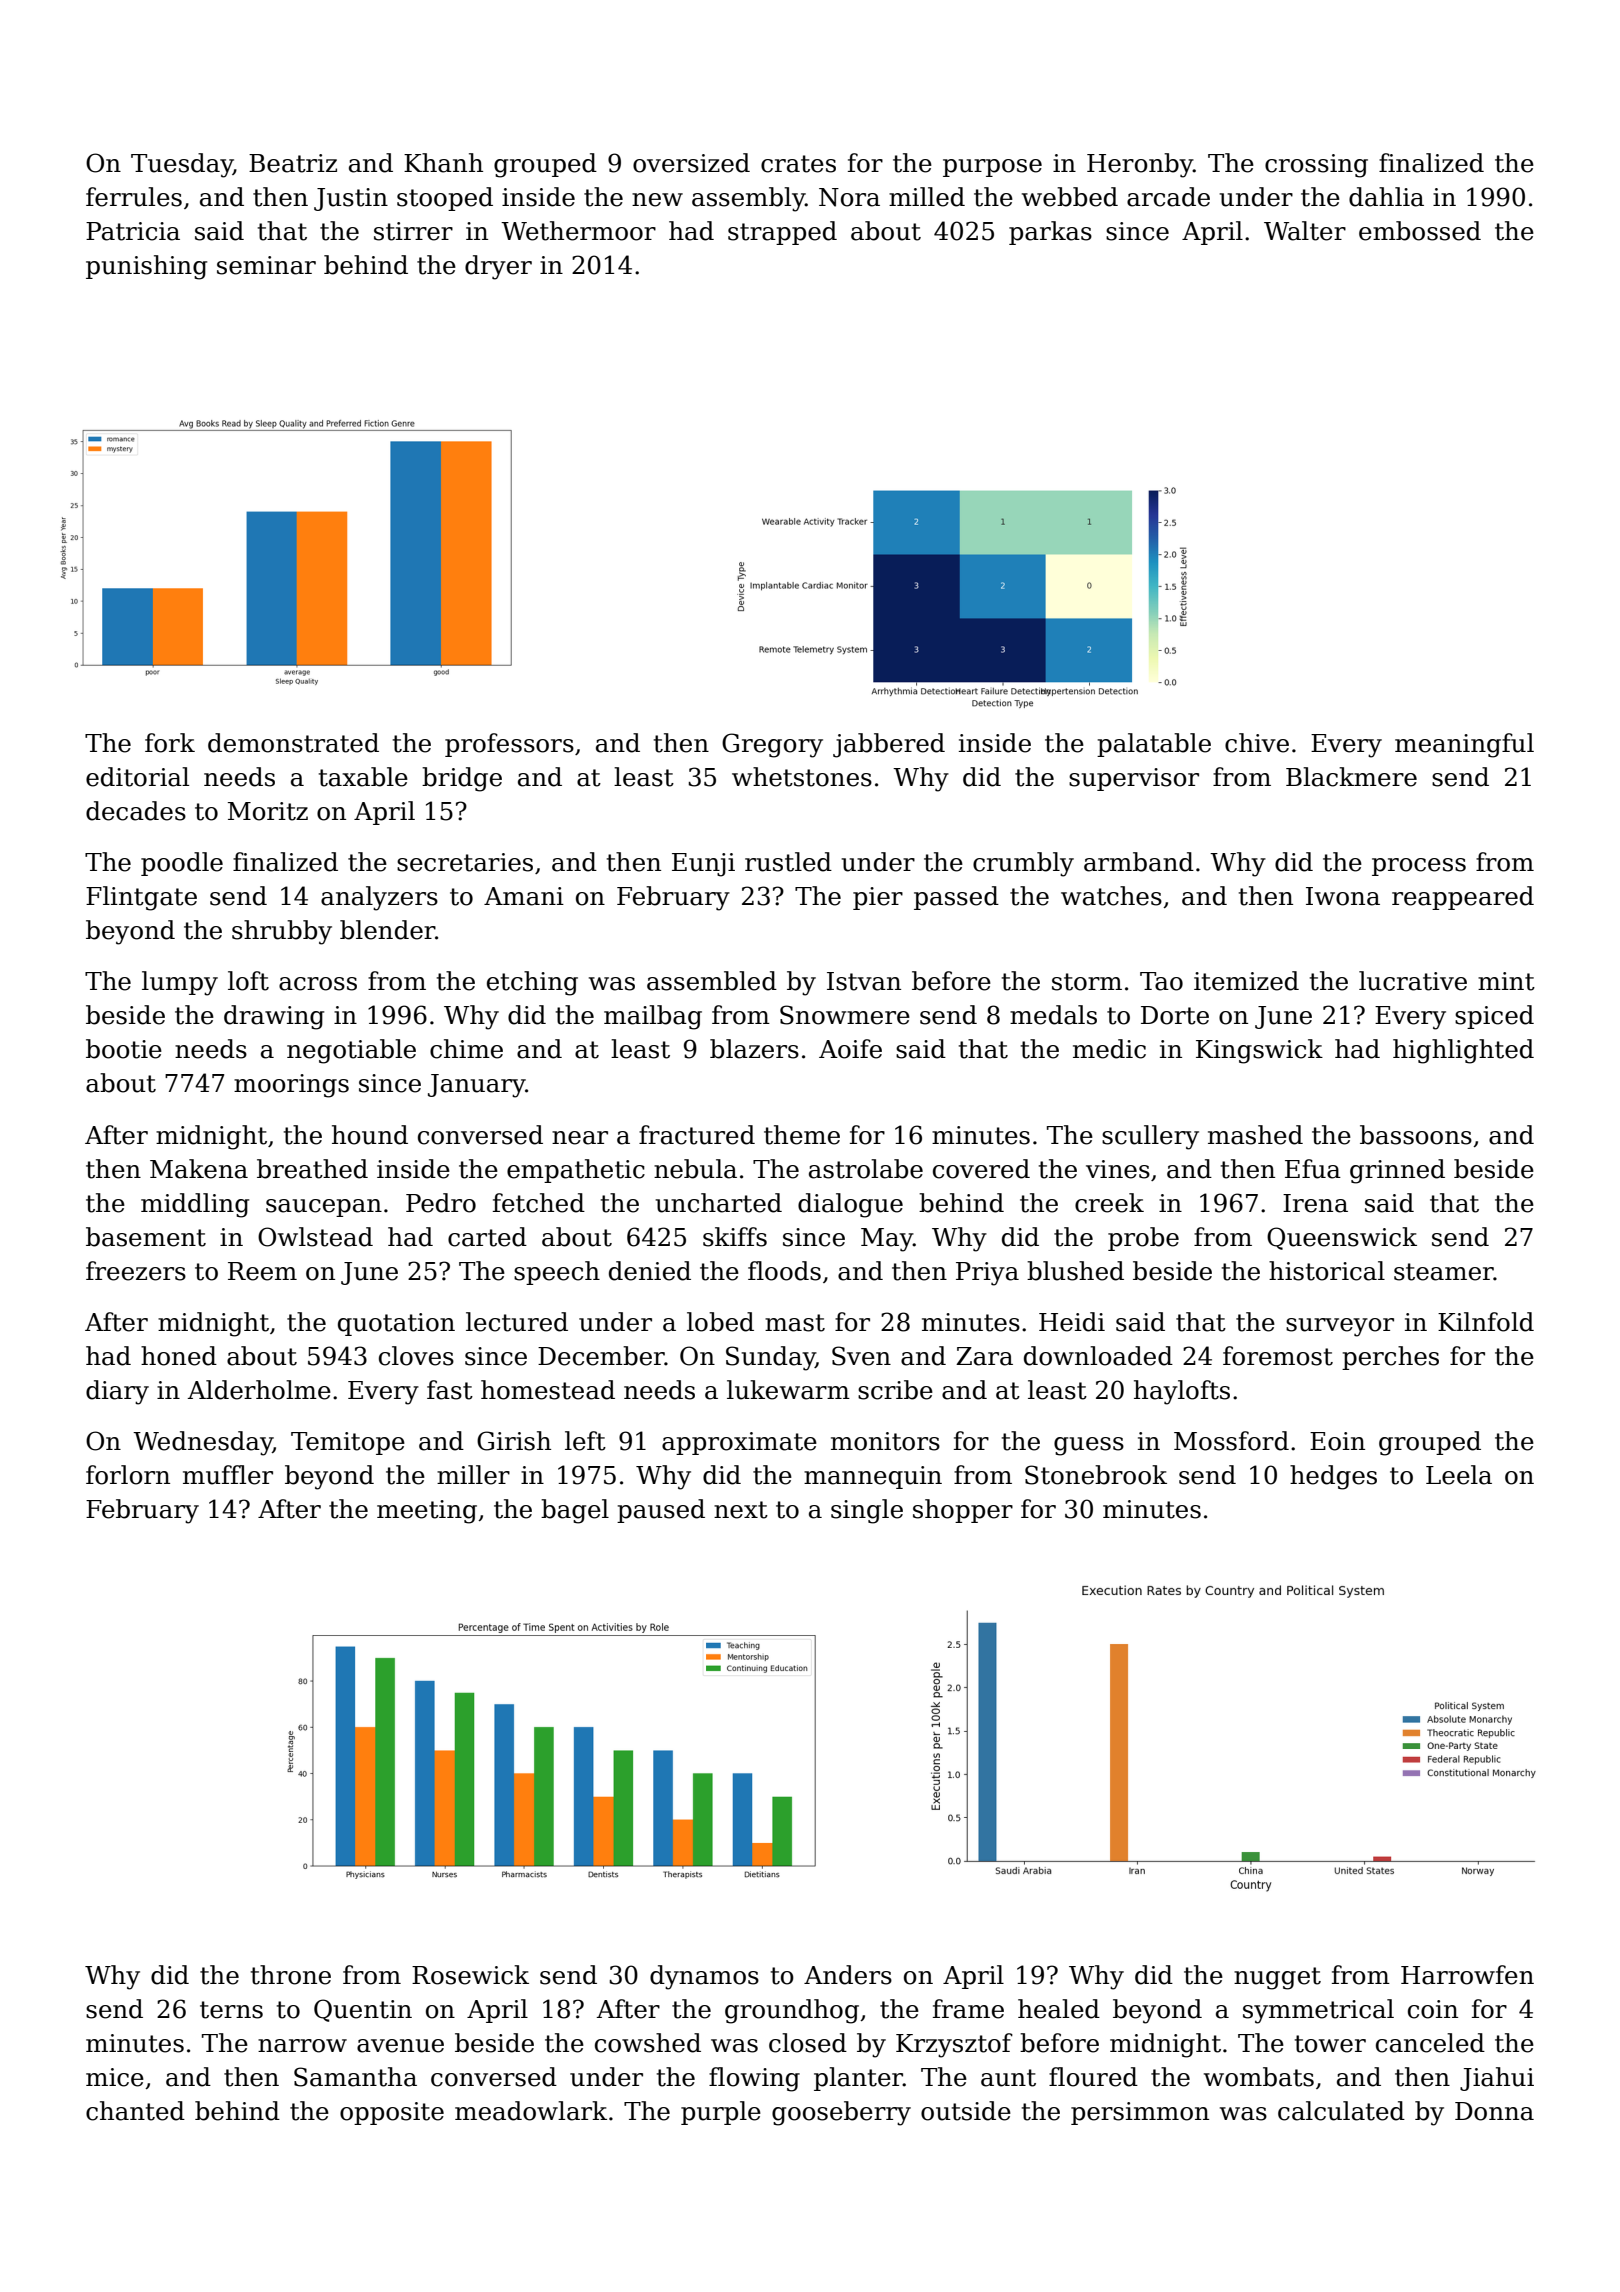 This document has width=1620, height=2292. What do you see at coordinates (849, 197) in the document?
I see `Nora` at bounding box center [849, 197].
